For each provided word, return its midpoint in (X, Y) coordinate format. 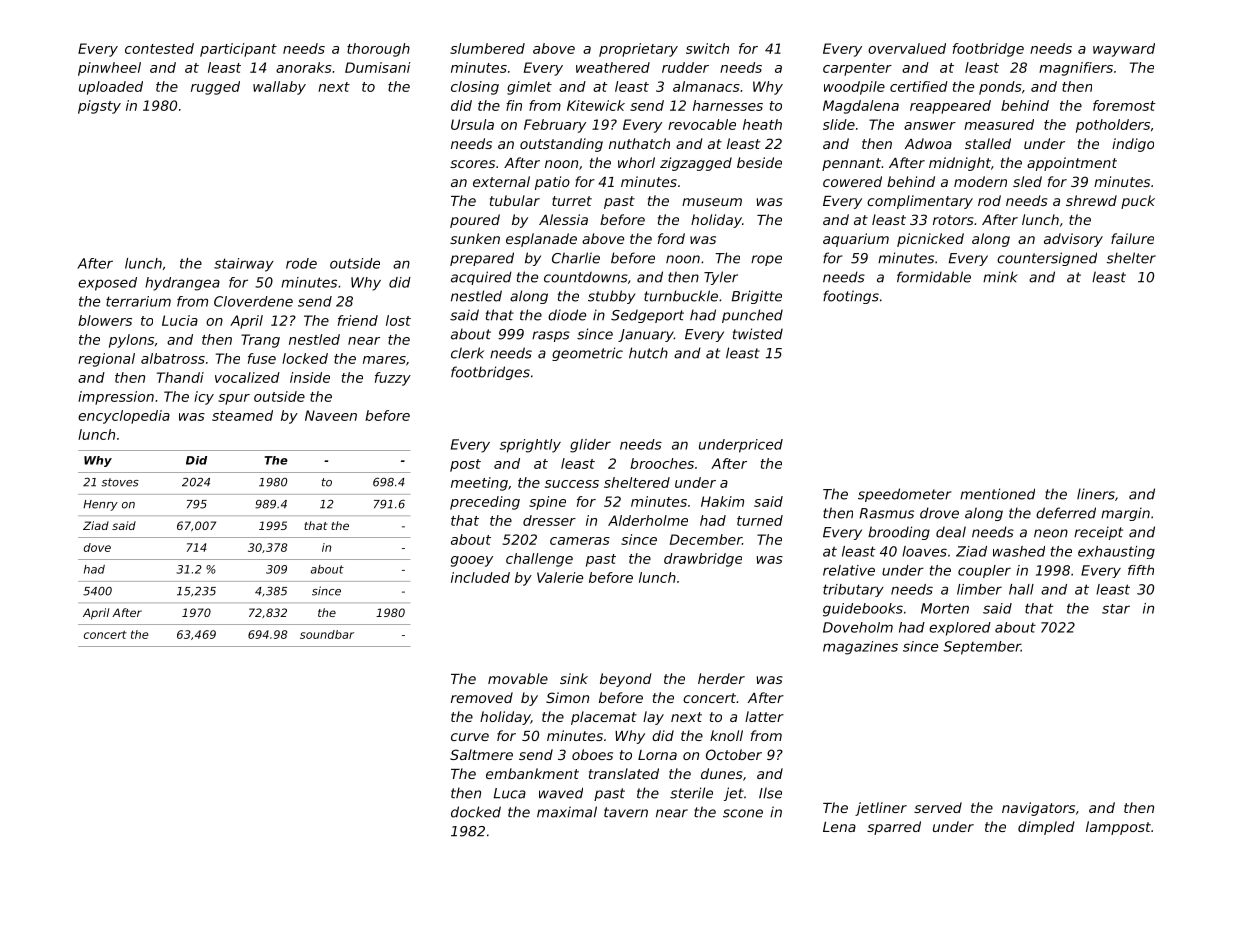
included (480, 577)
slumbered (487, 48)
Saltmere (481, 754)
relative (849, 570)
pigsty (99, 107)
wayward (1124, 50)
